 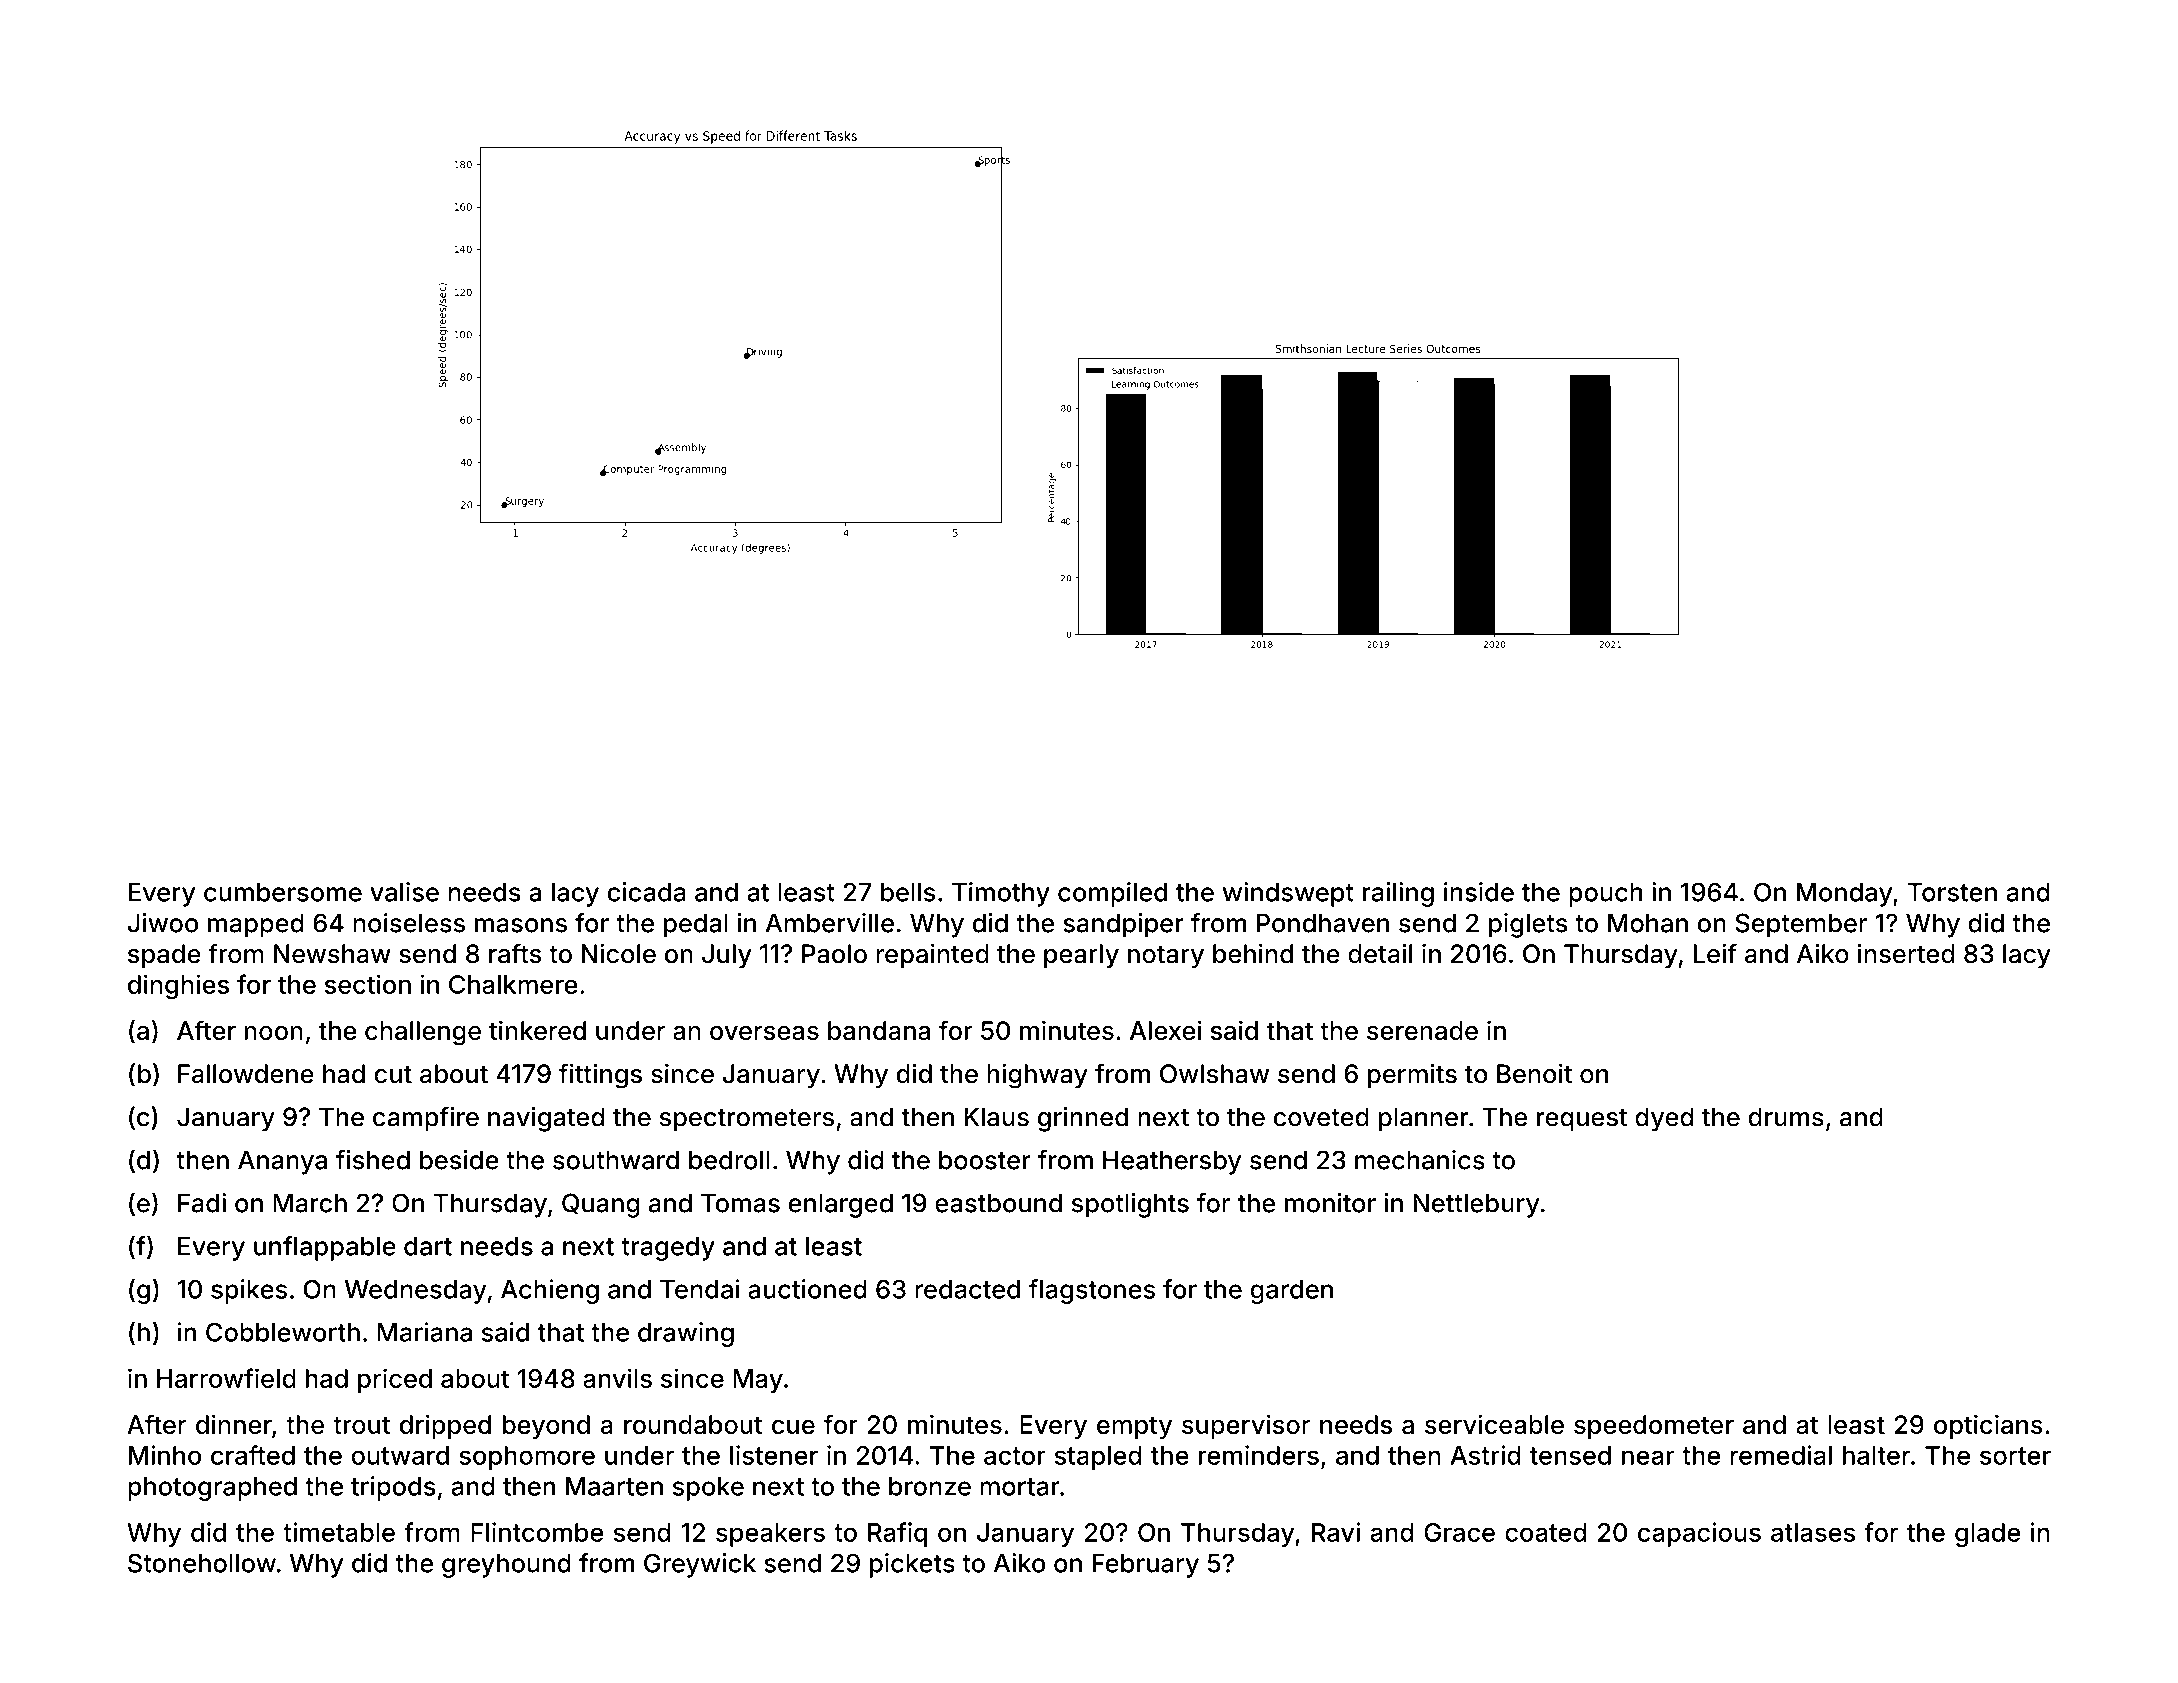 I want to click on opticians, so click(x=1988, y=1426).
